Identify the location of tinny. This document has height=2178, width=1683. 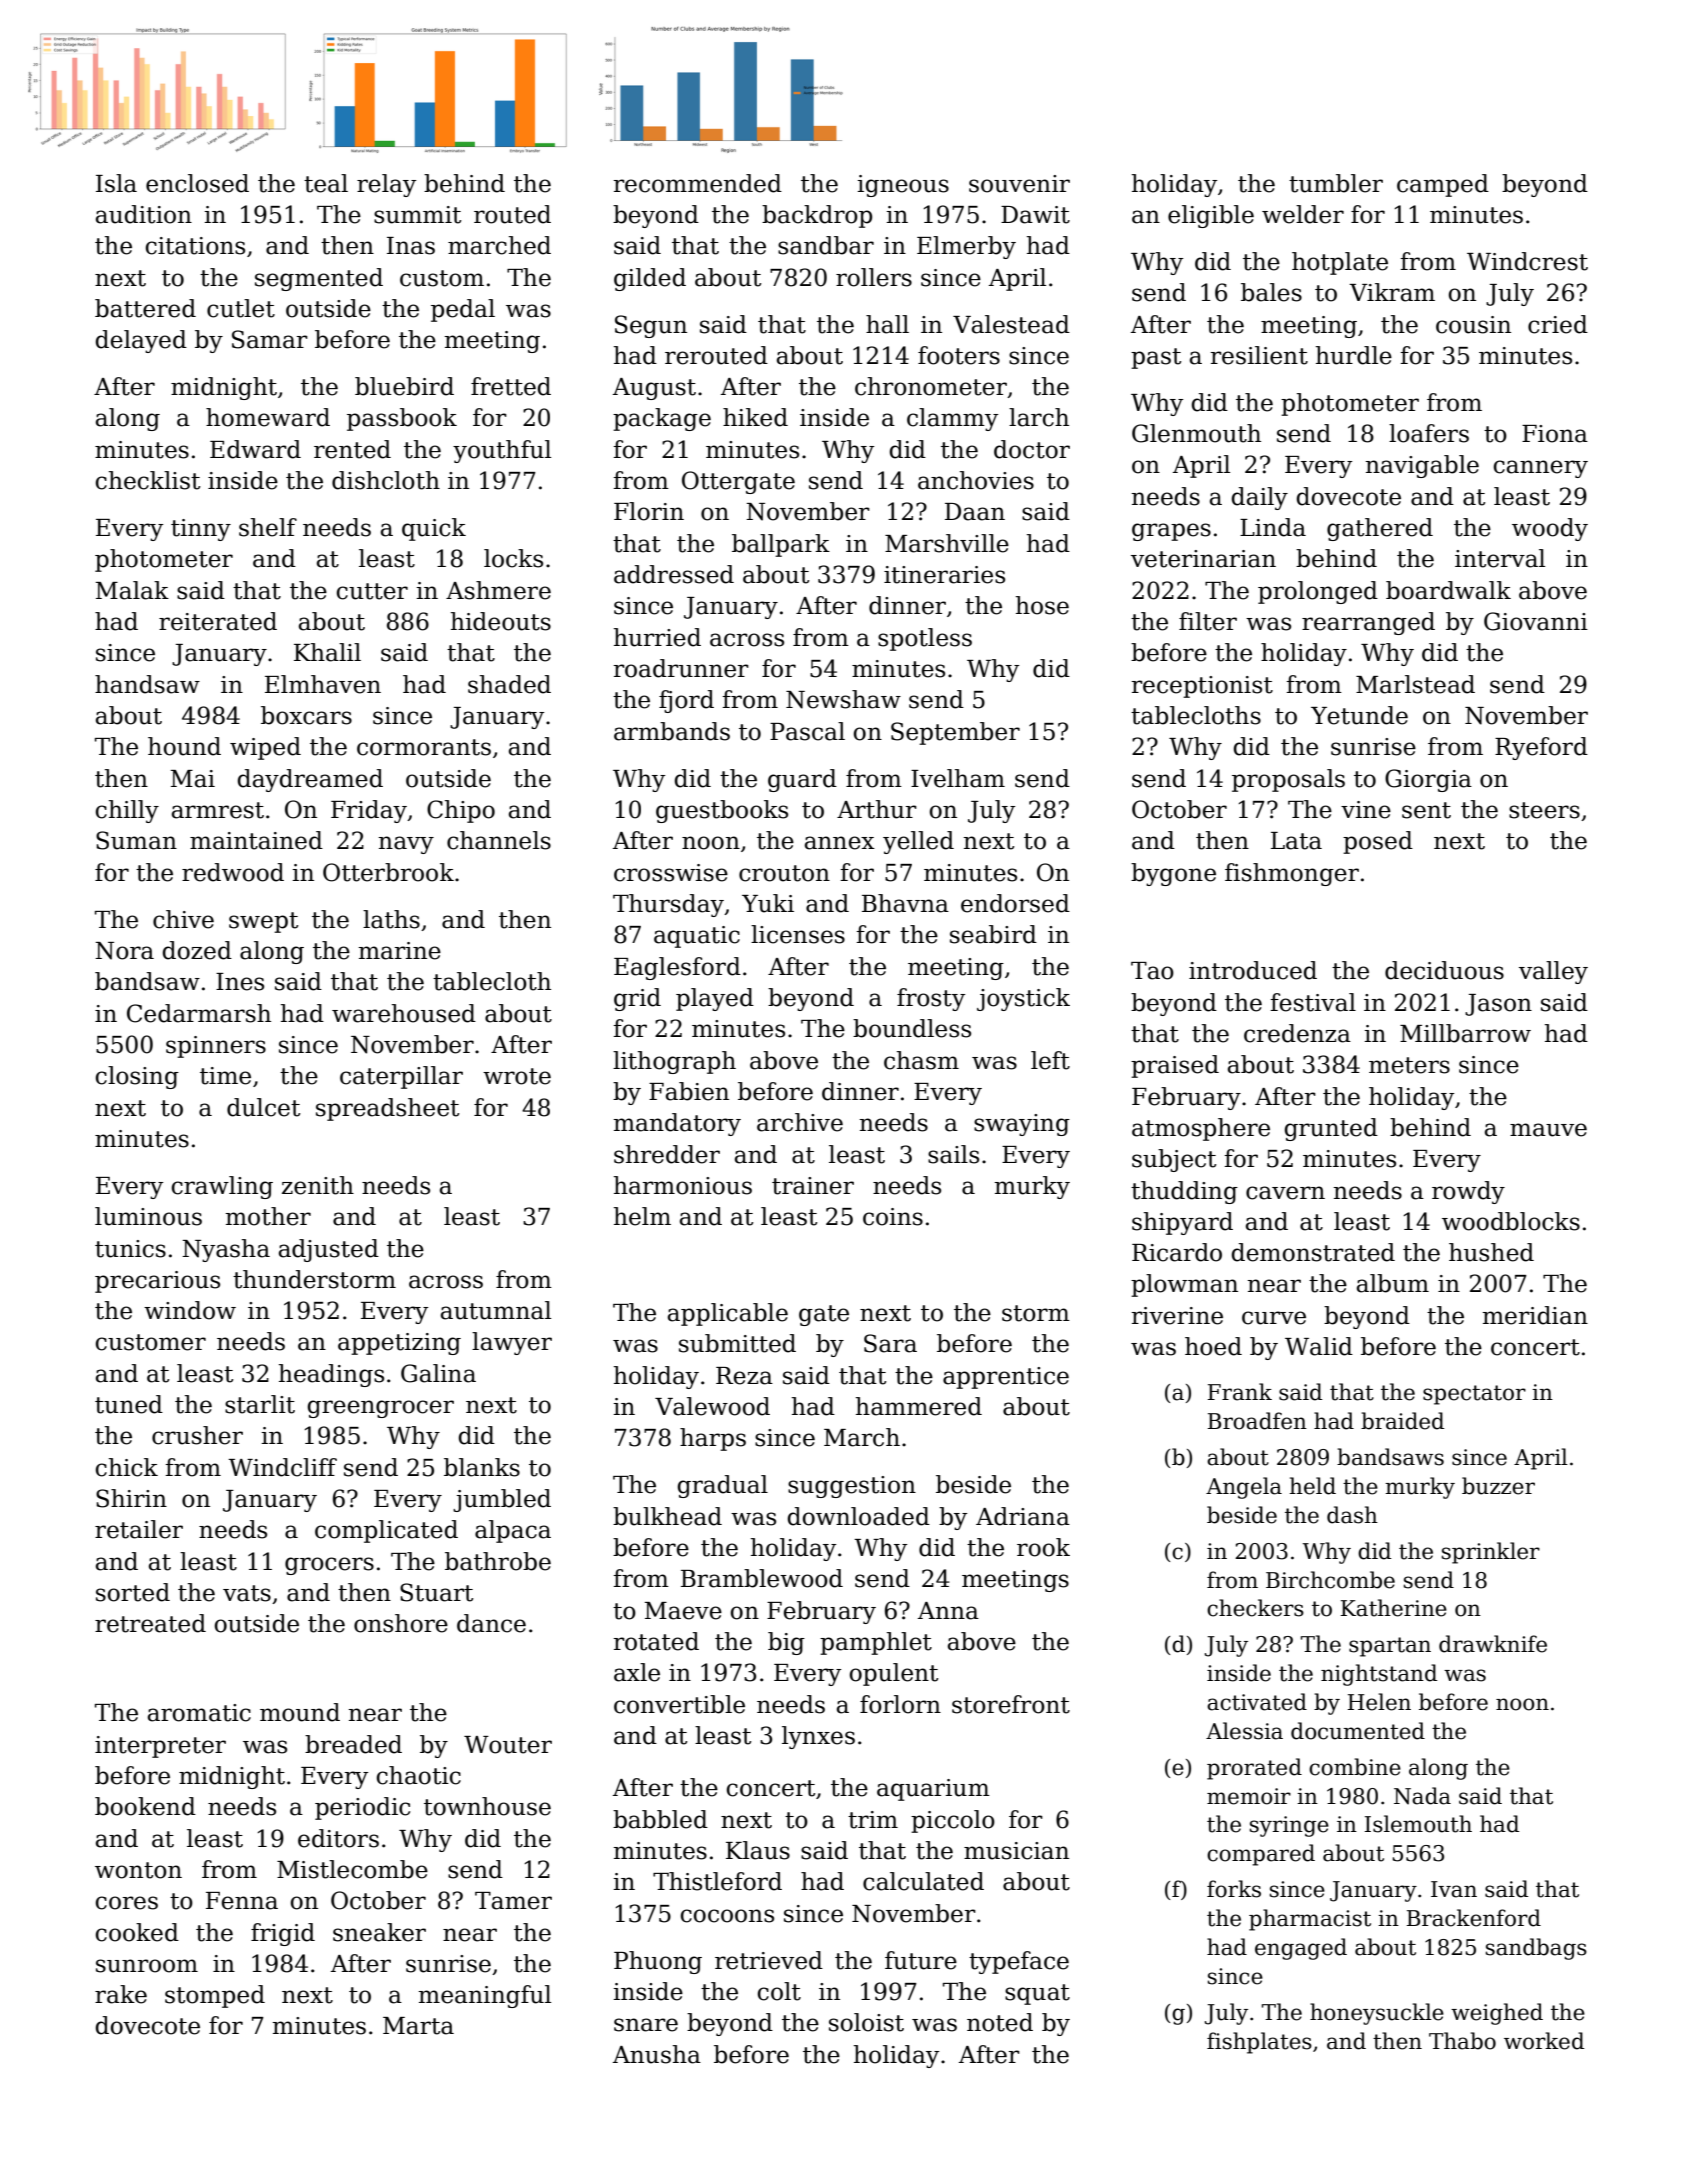
(201, 530).
